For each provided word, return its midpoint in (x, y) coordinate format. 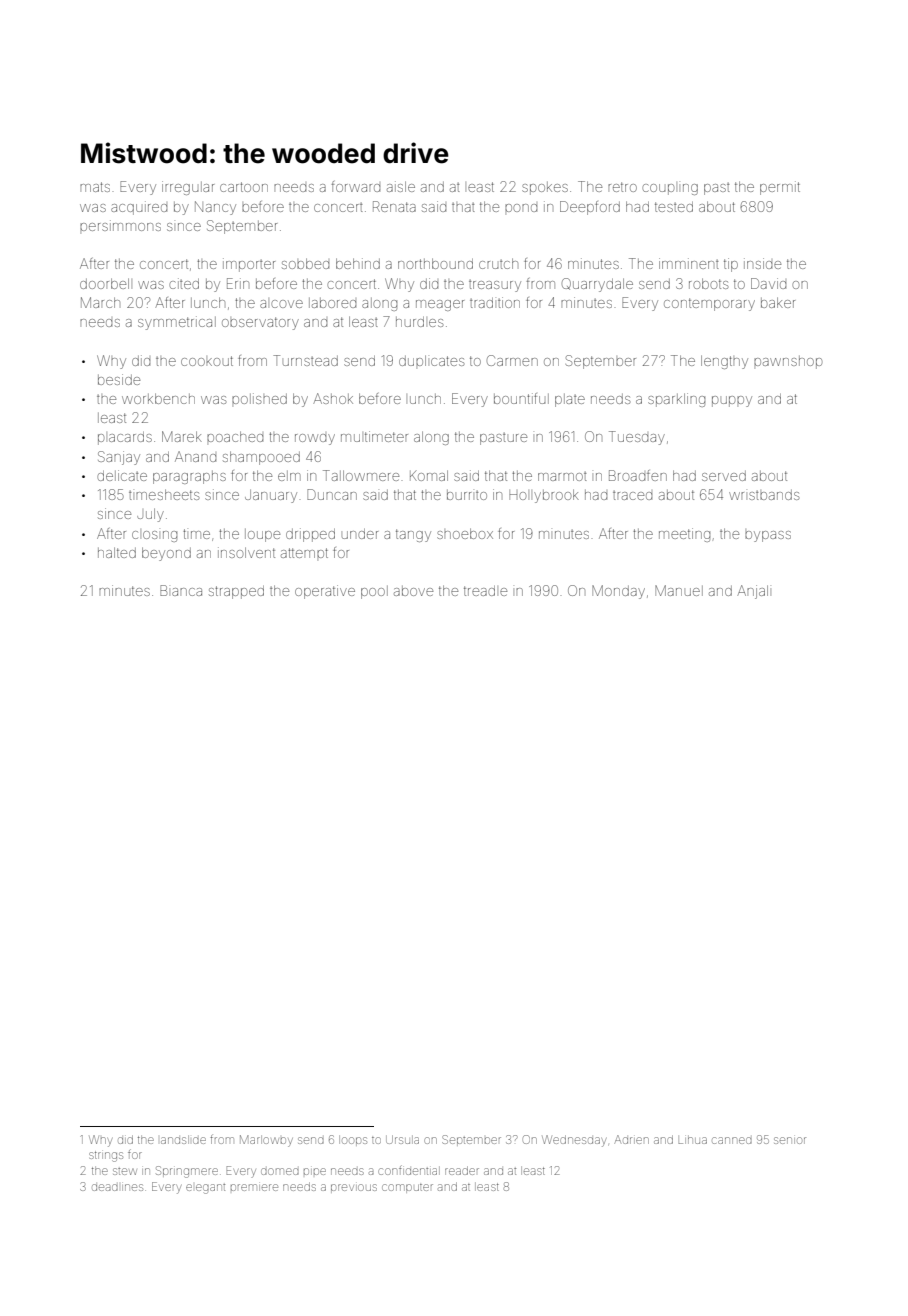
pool (374, 592)
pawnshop (788, 362)
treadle (485, 591)
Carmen (512, 360)
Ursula (402, 1139)
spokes (545, 188)
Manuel (679, 590)
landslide (183, 1140)
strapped (236, 592)
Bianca (181, 590)
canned (732, 1140)
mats (95, 187)
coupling (670, 189)
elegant (205, 1189)
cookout (207, 361)
